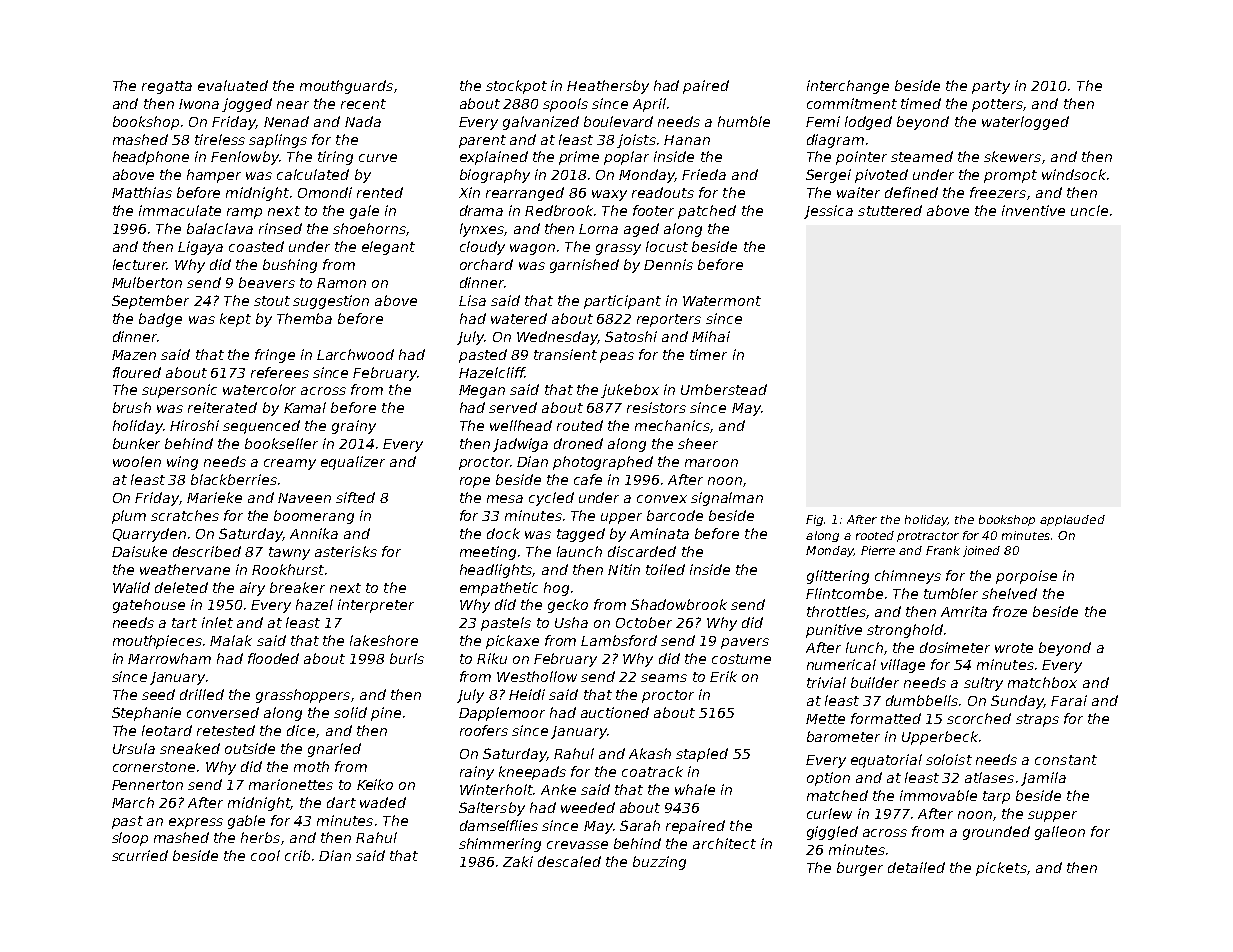 Image resolution: width=1233 pixels, height=952 pixels. What do you see at coordinates (565, 354) in the document?
I see `transient` at bounding box center [565, 354].
